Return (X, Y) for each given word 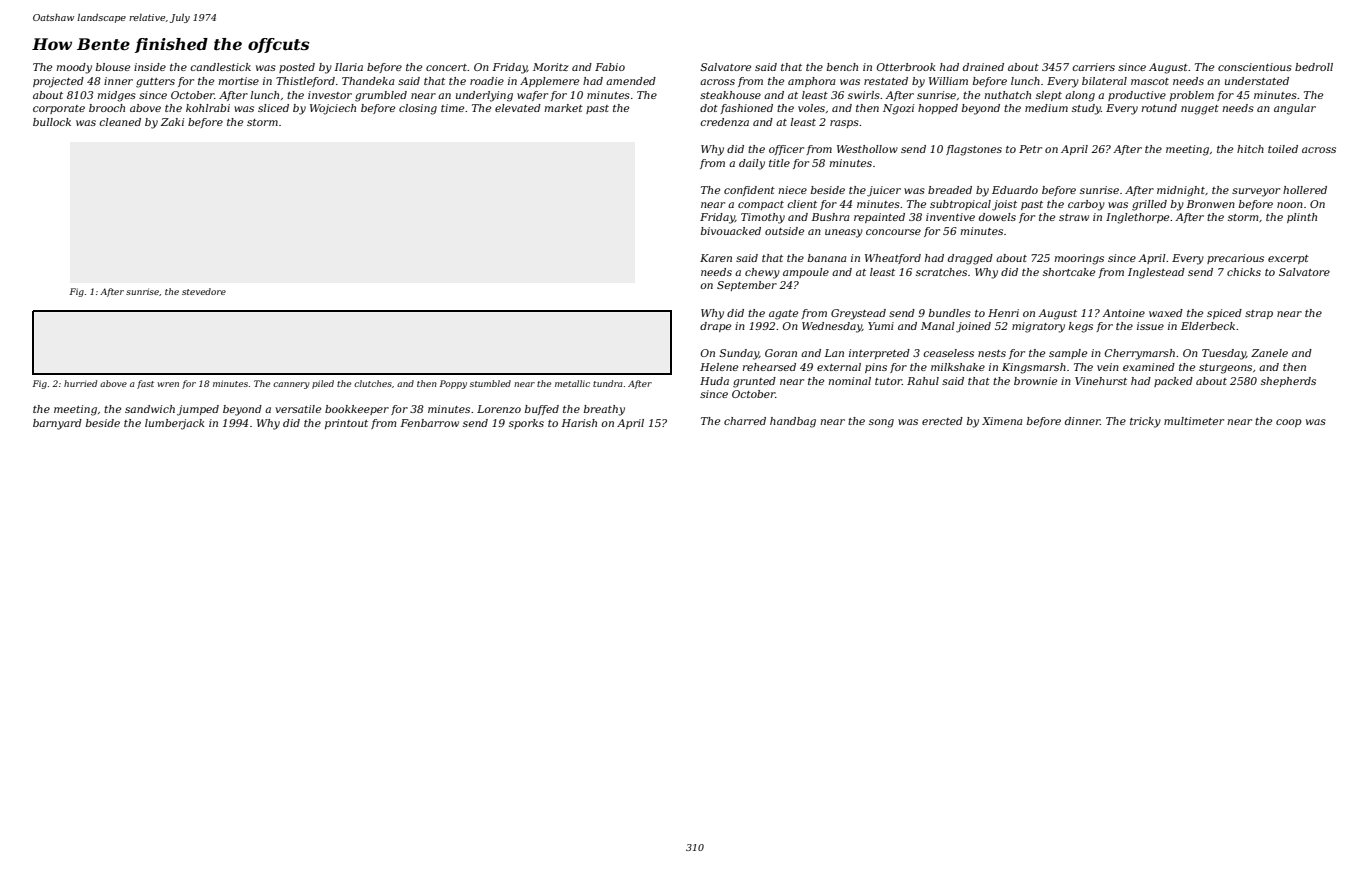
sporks (526, 424)
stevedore (204, 291)
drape (715, 327)
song (881, 423)
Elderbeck (1208, 326)
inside (150, 67)
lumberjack (175, 424)
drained (983, 67)
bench (842, 67)
